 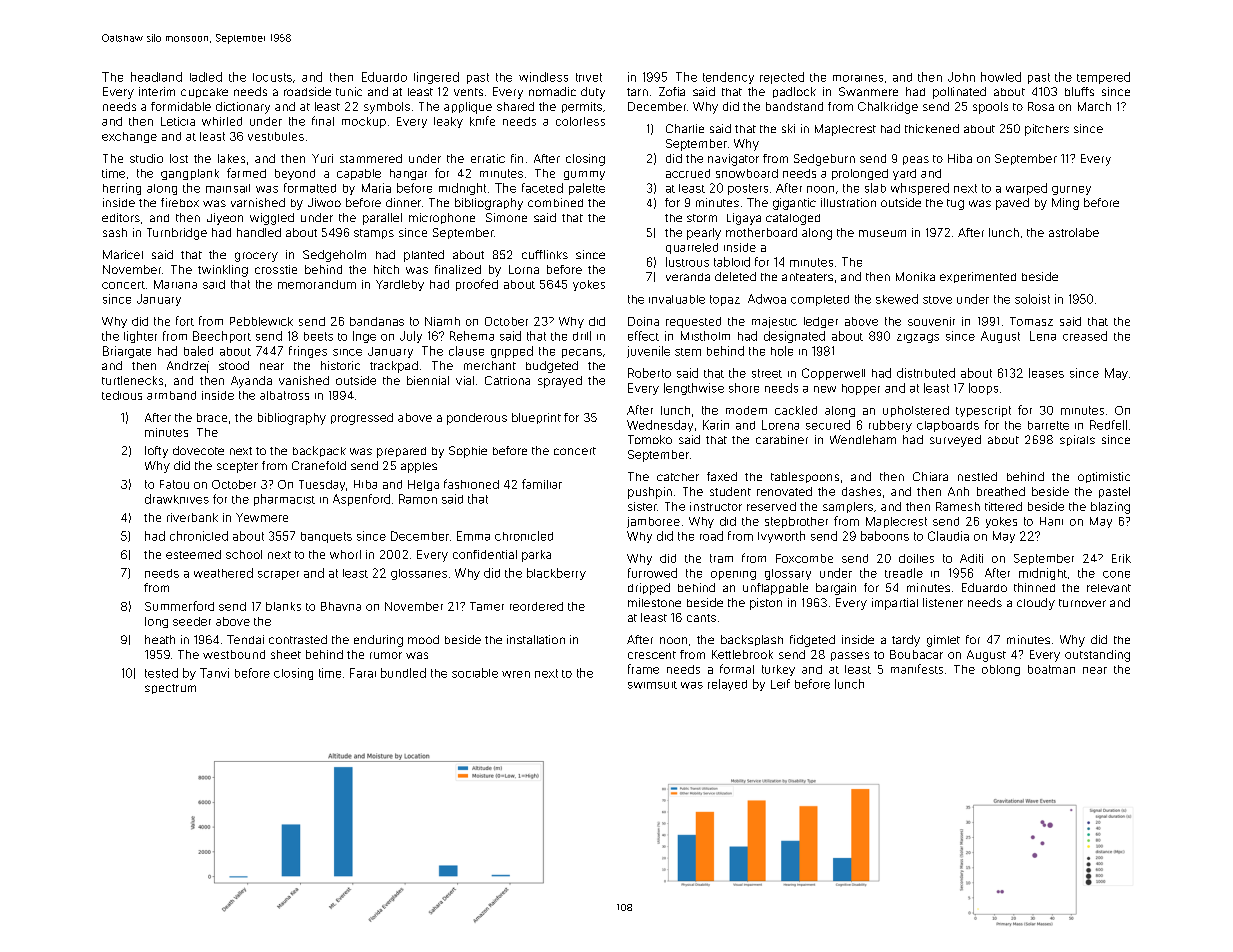 I want to click on dashes, so click(x=861, y=491).
